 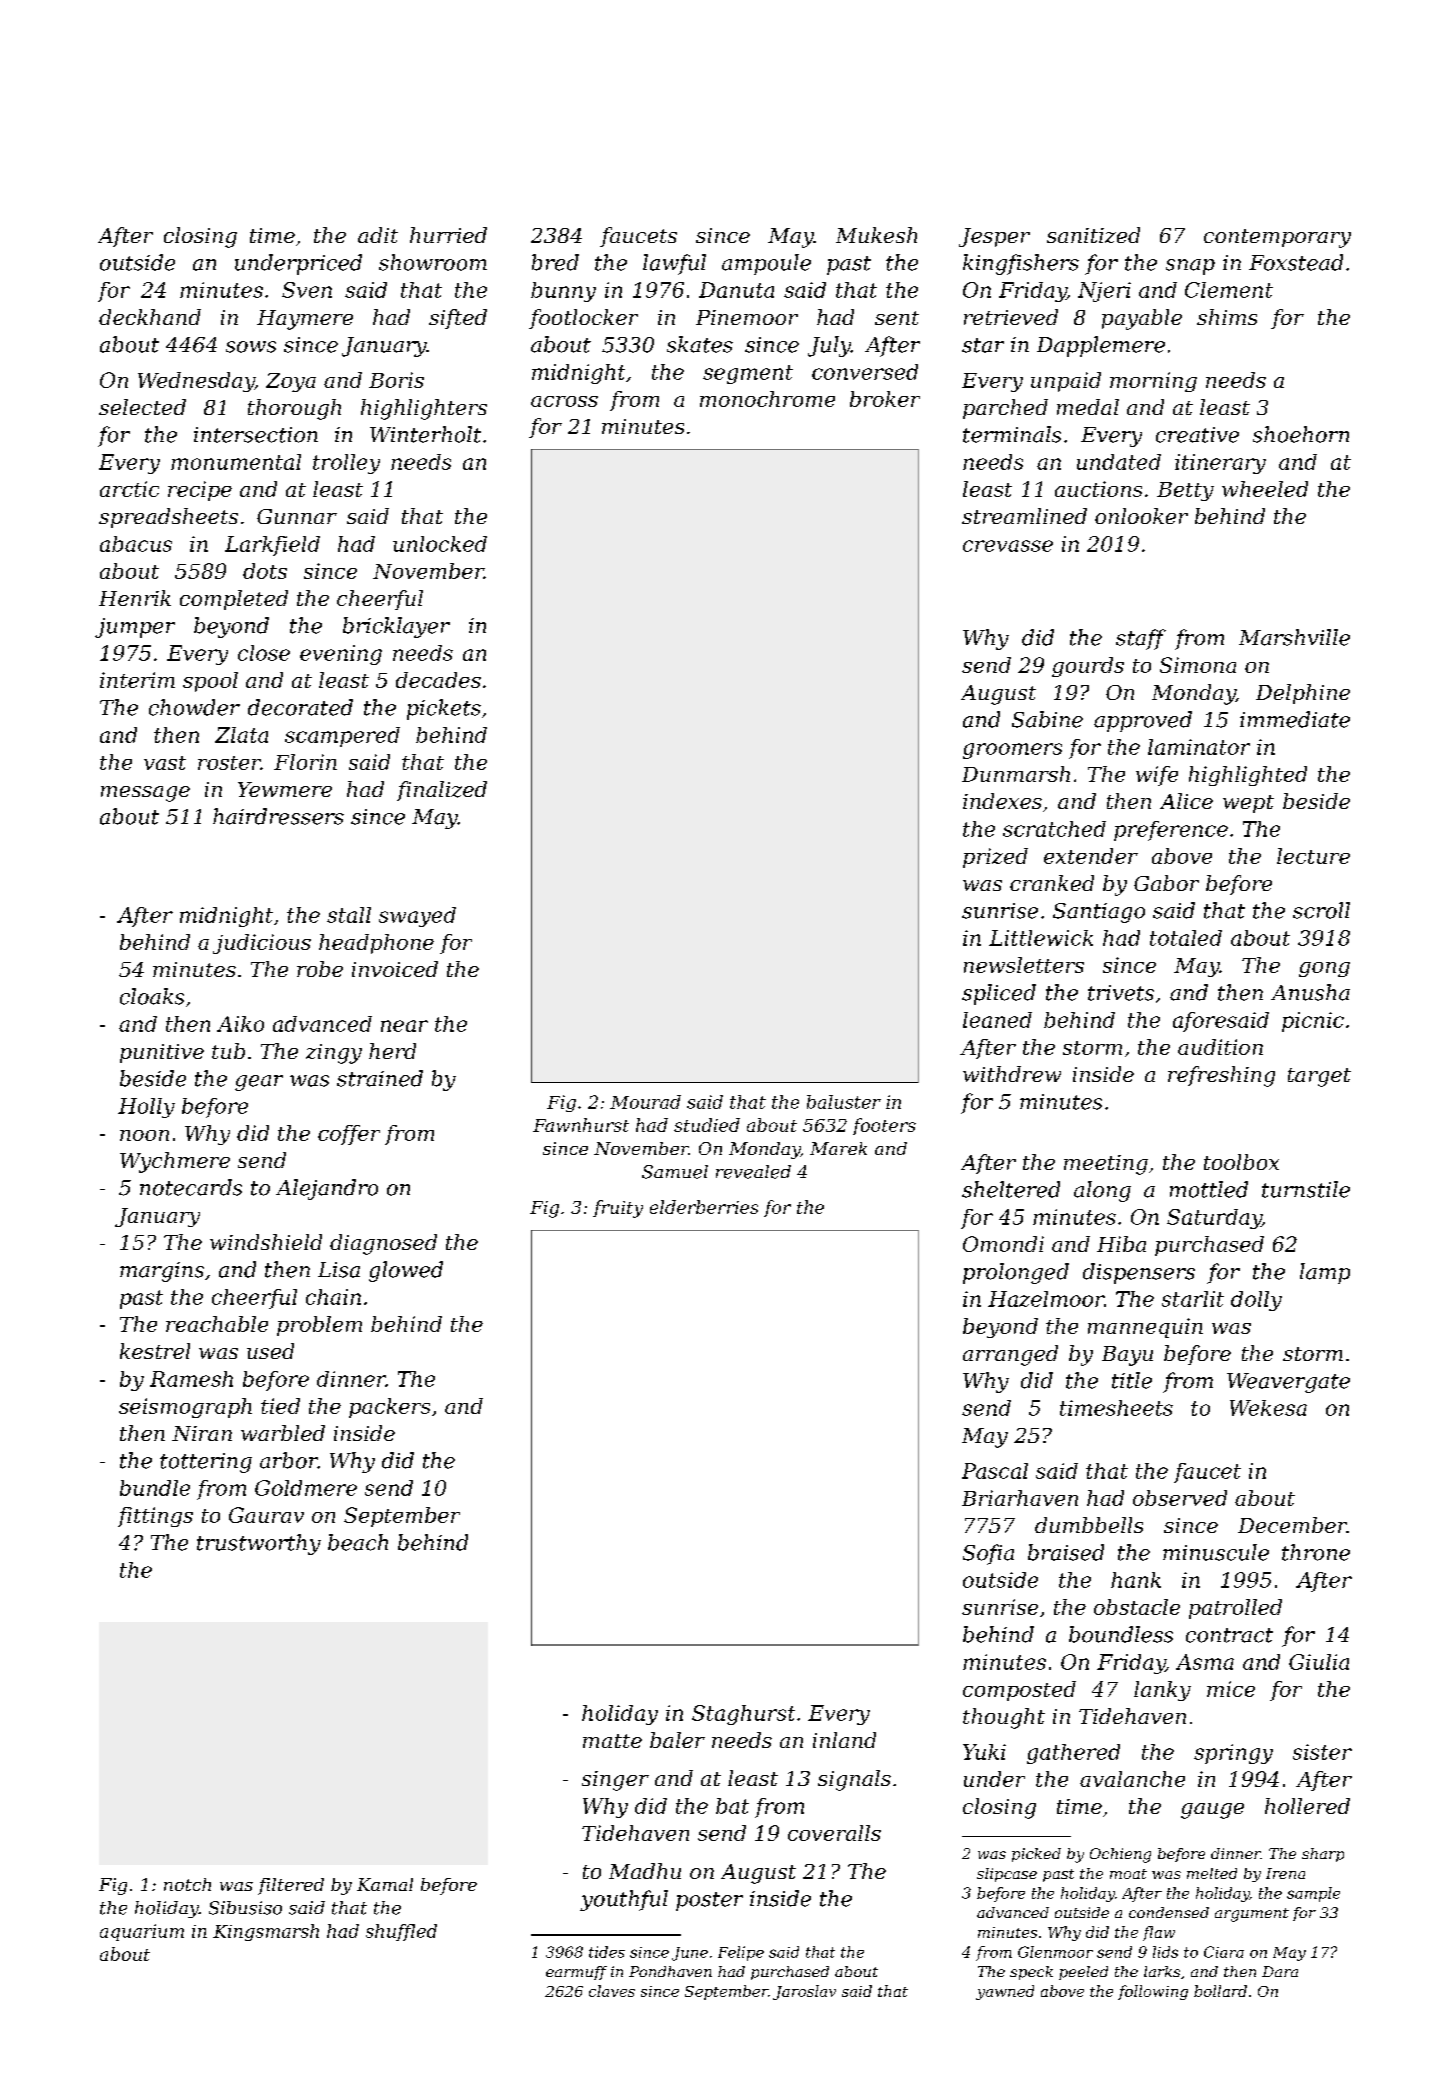 What do you see at coordinates (1306, 1189) in the screenshot?
I see `turnstile` at bounding box center [1306, 1189].
